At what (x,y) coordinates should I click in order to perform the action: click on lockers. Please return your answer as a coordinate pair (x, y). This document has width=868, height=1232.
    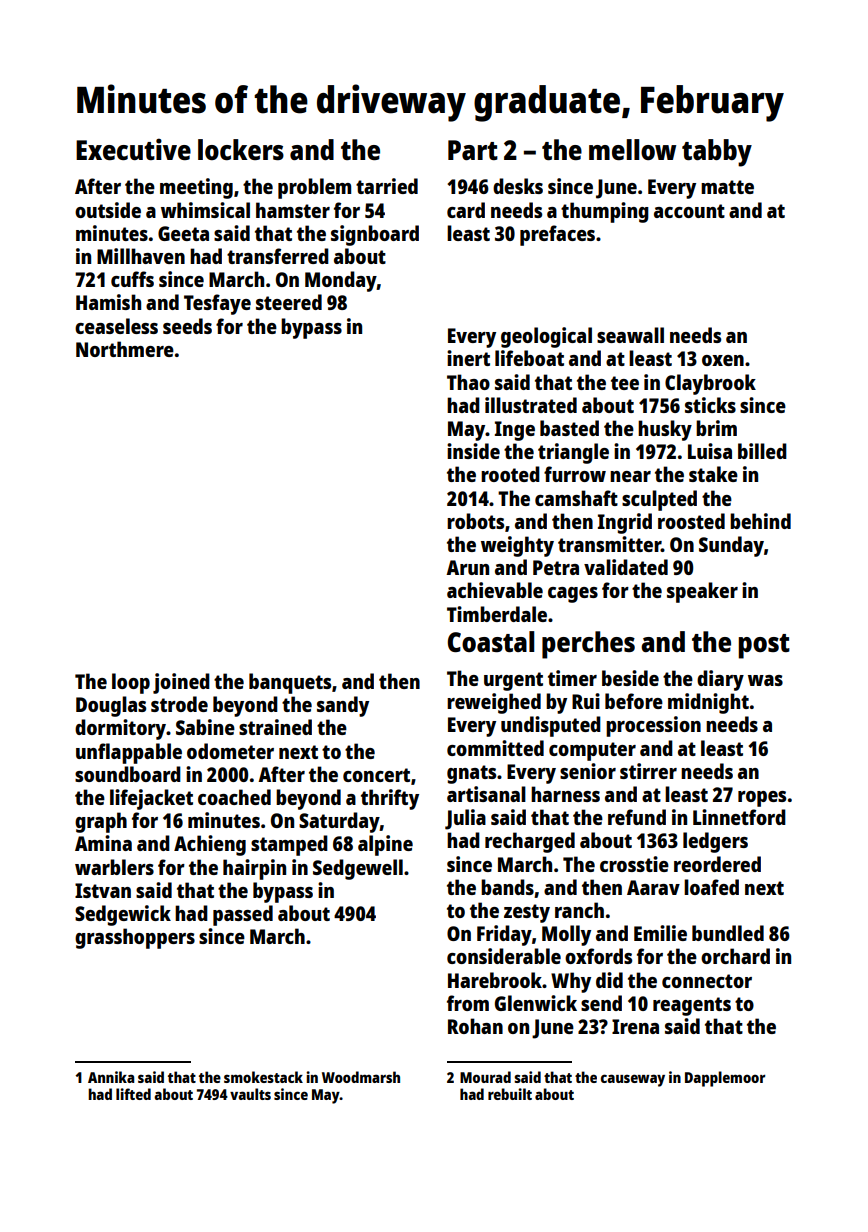
    Looking at the image, I should click on (241, 149).
